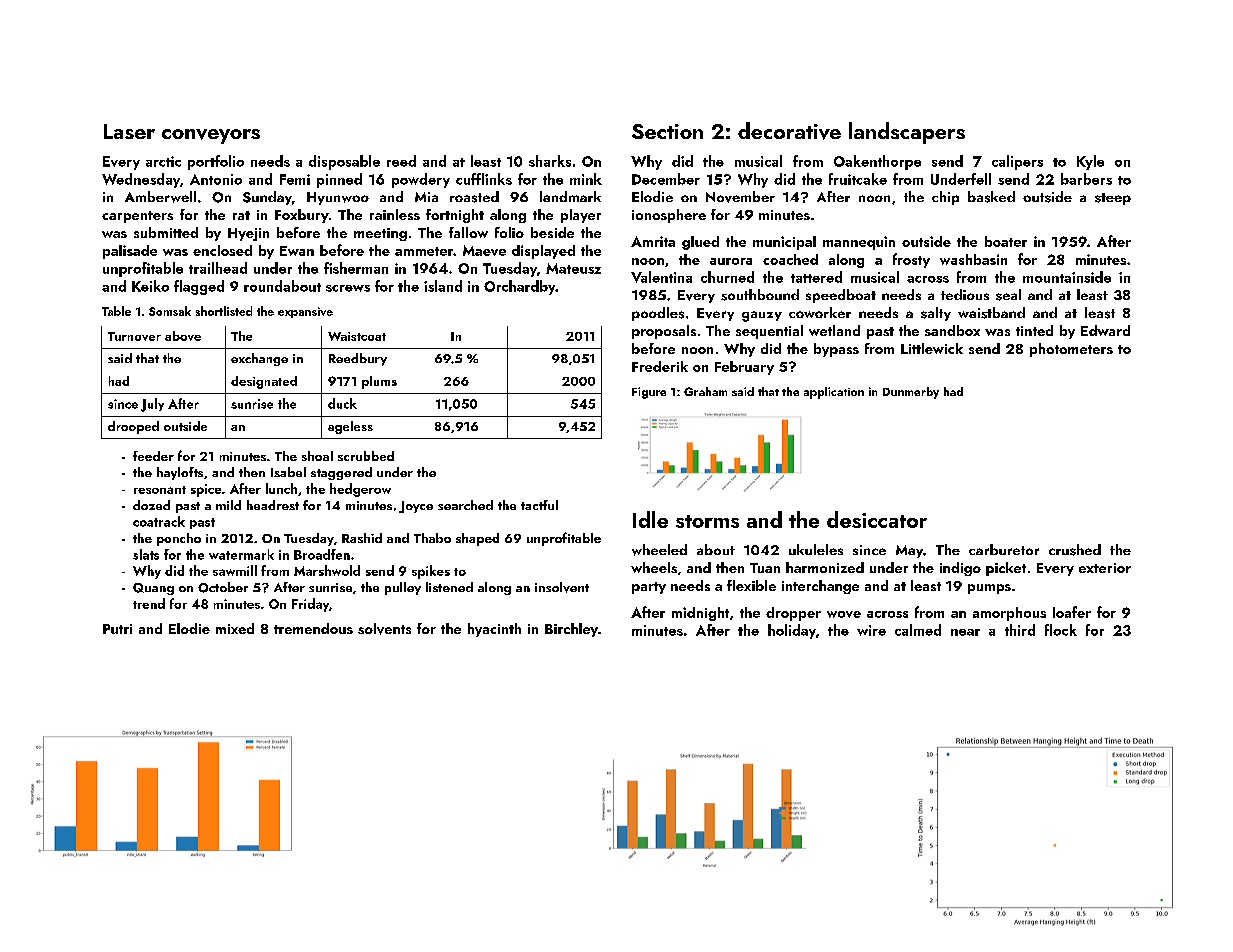 Image resolution: width=1233 pixels, height=952 pixels. I want to click on Orchardby, so click(520, 287).
